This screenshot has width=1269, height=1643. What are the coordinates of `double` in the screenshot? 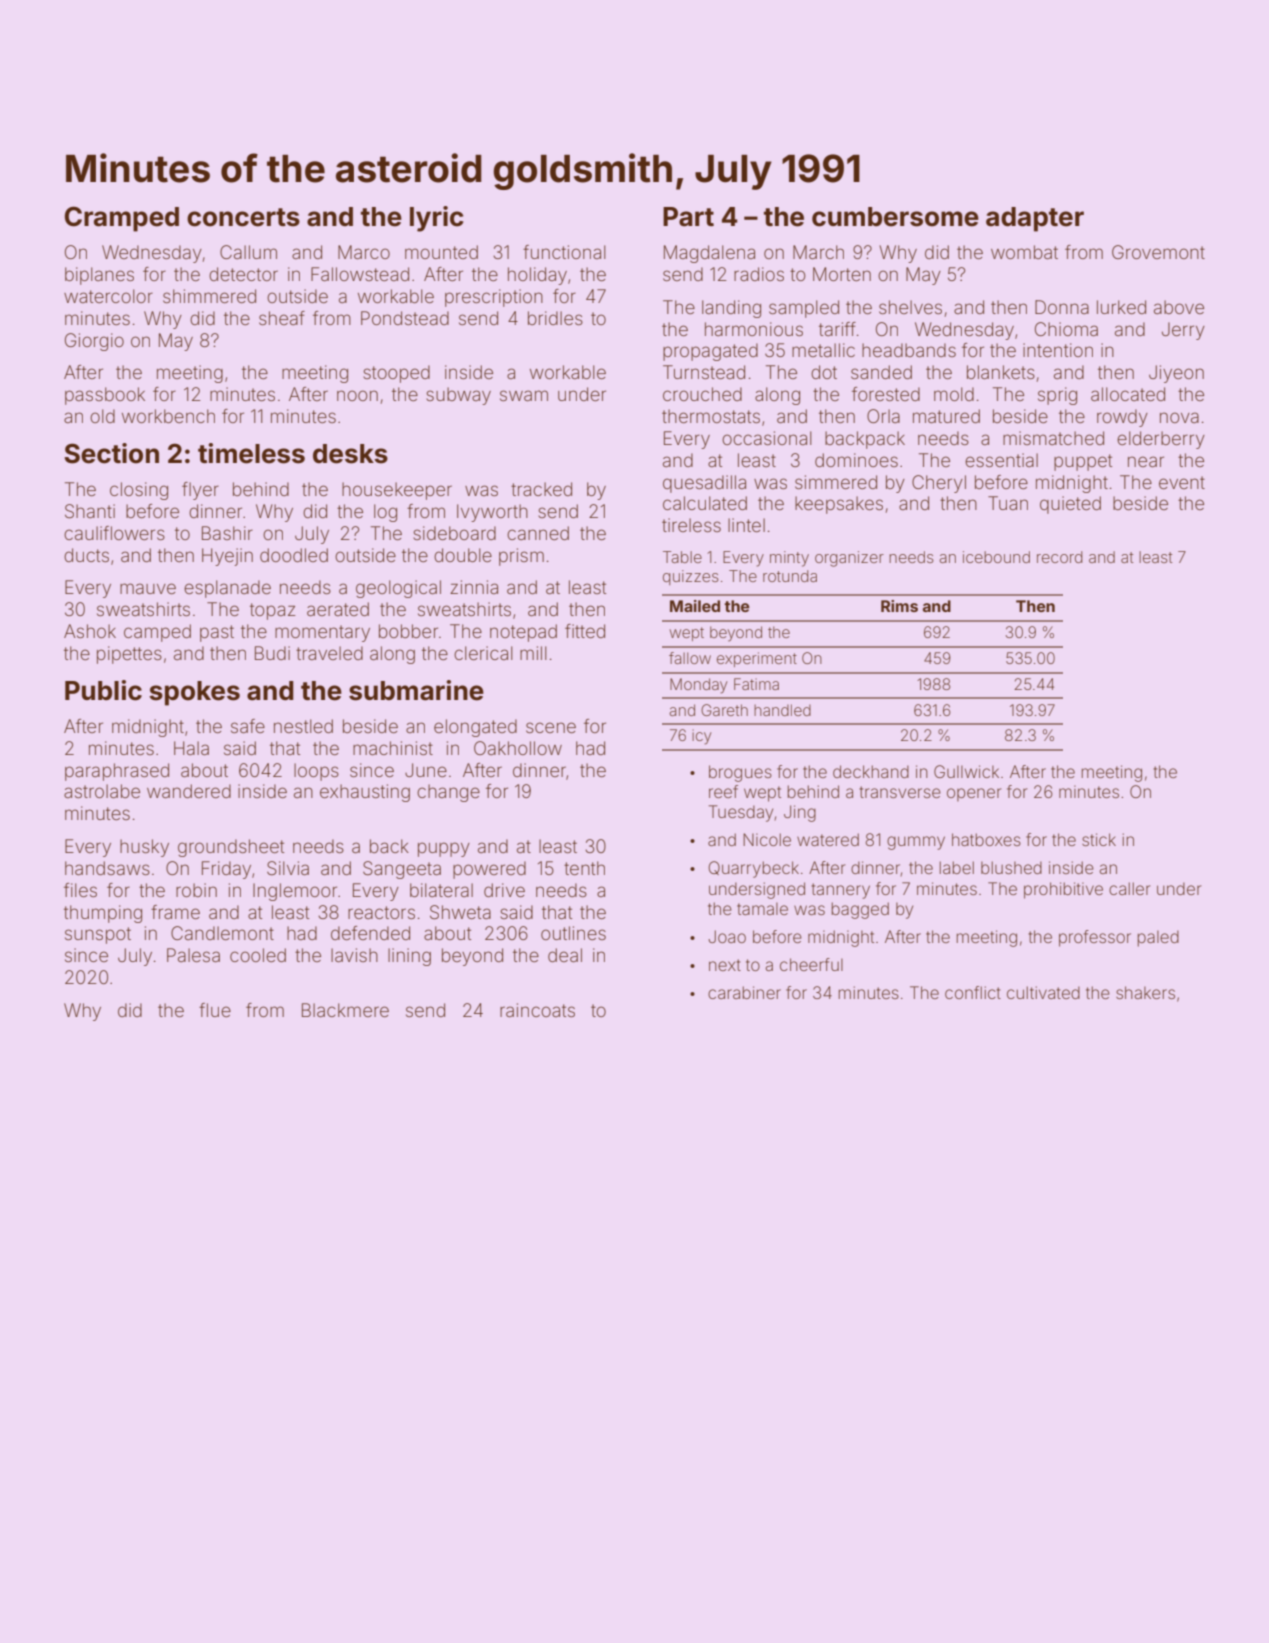 It's located at (463, 555).
